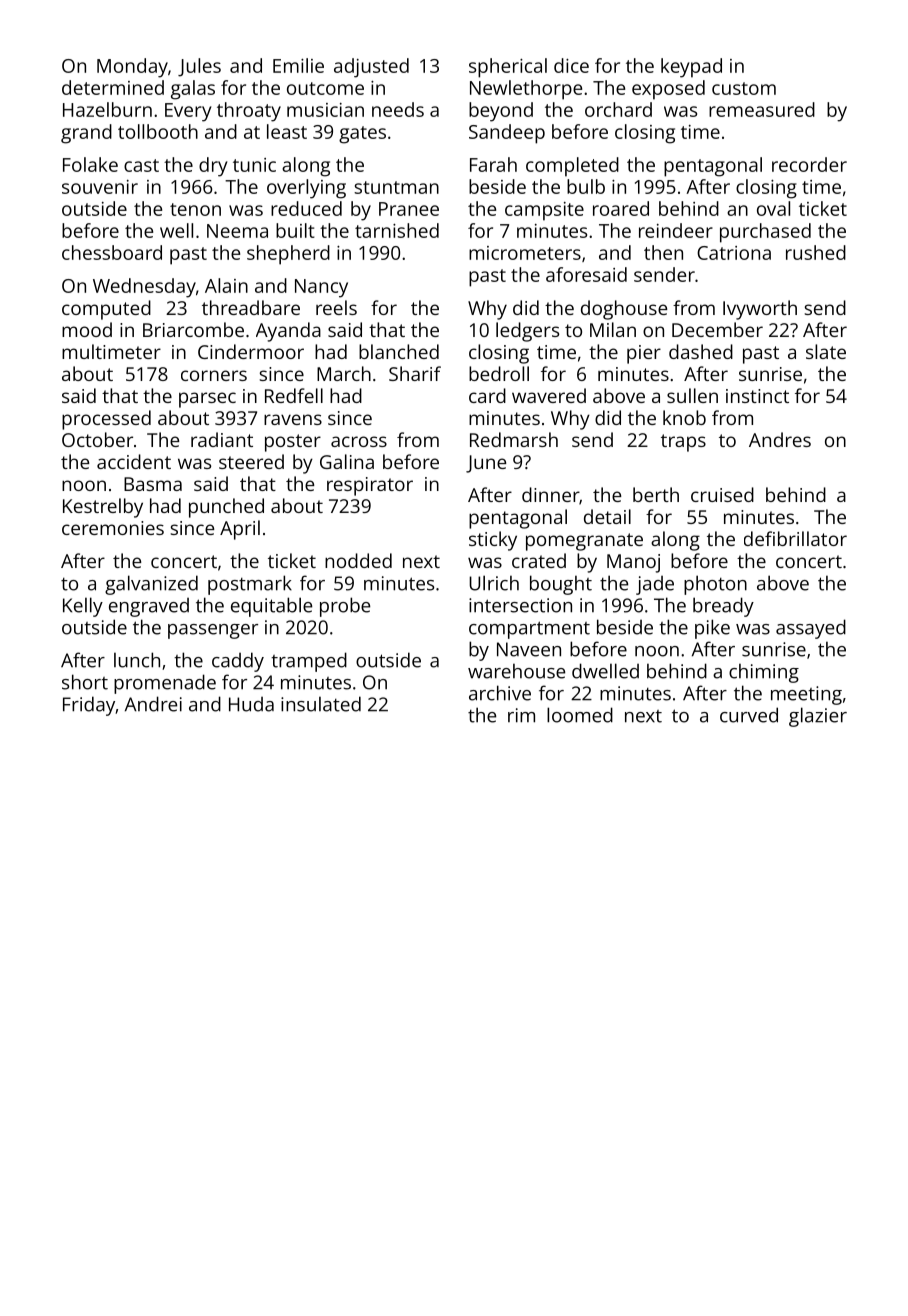 This document has width=908, height=1316. What do you see at coordinates (107, 109) in the document?
I see `Hazelburn` at bounding box center [107, 109].
